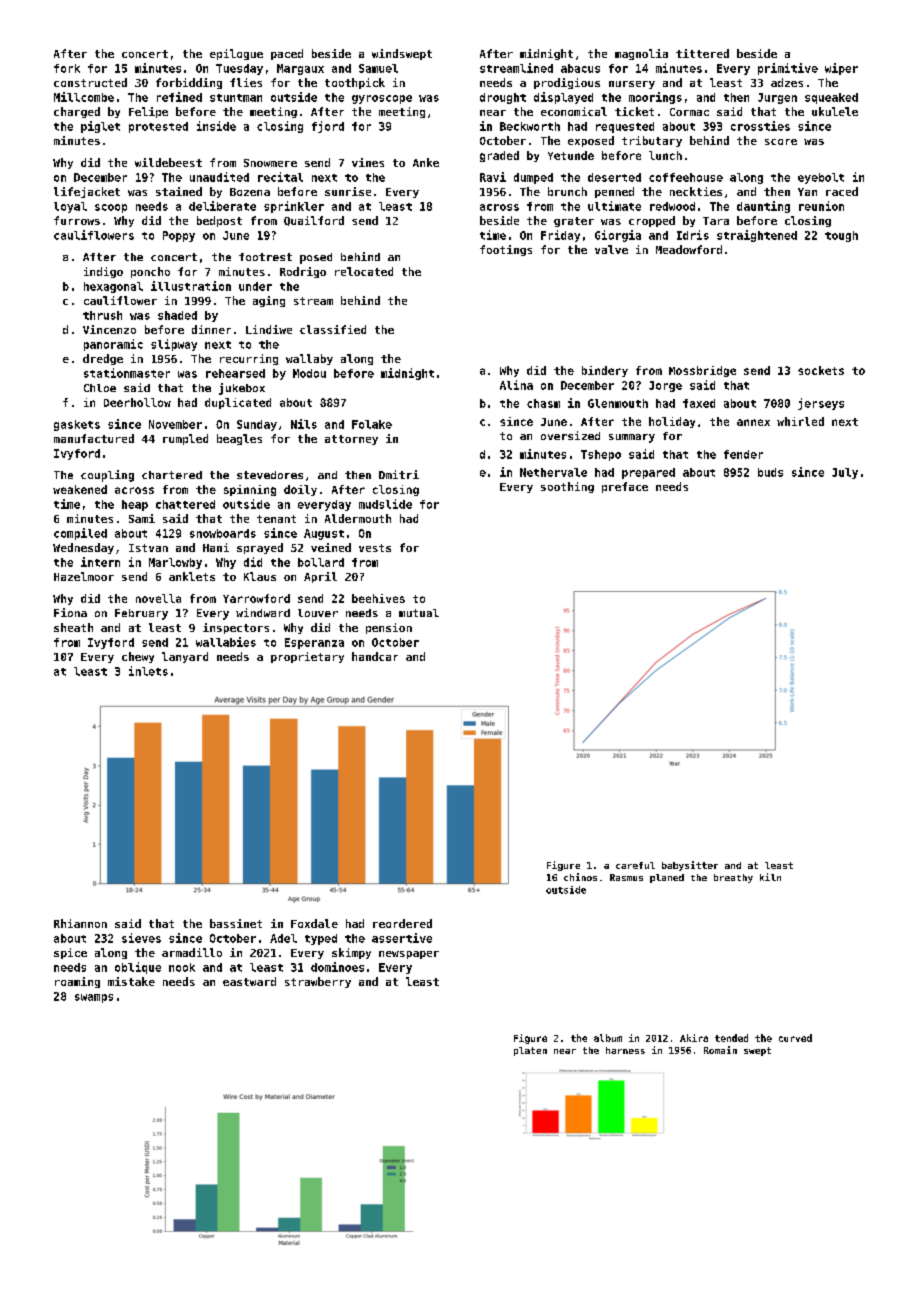  What do you see at coordinates (333, 329) in the screenshot?
I see `classified` at bounding box center [333, 329].
